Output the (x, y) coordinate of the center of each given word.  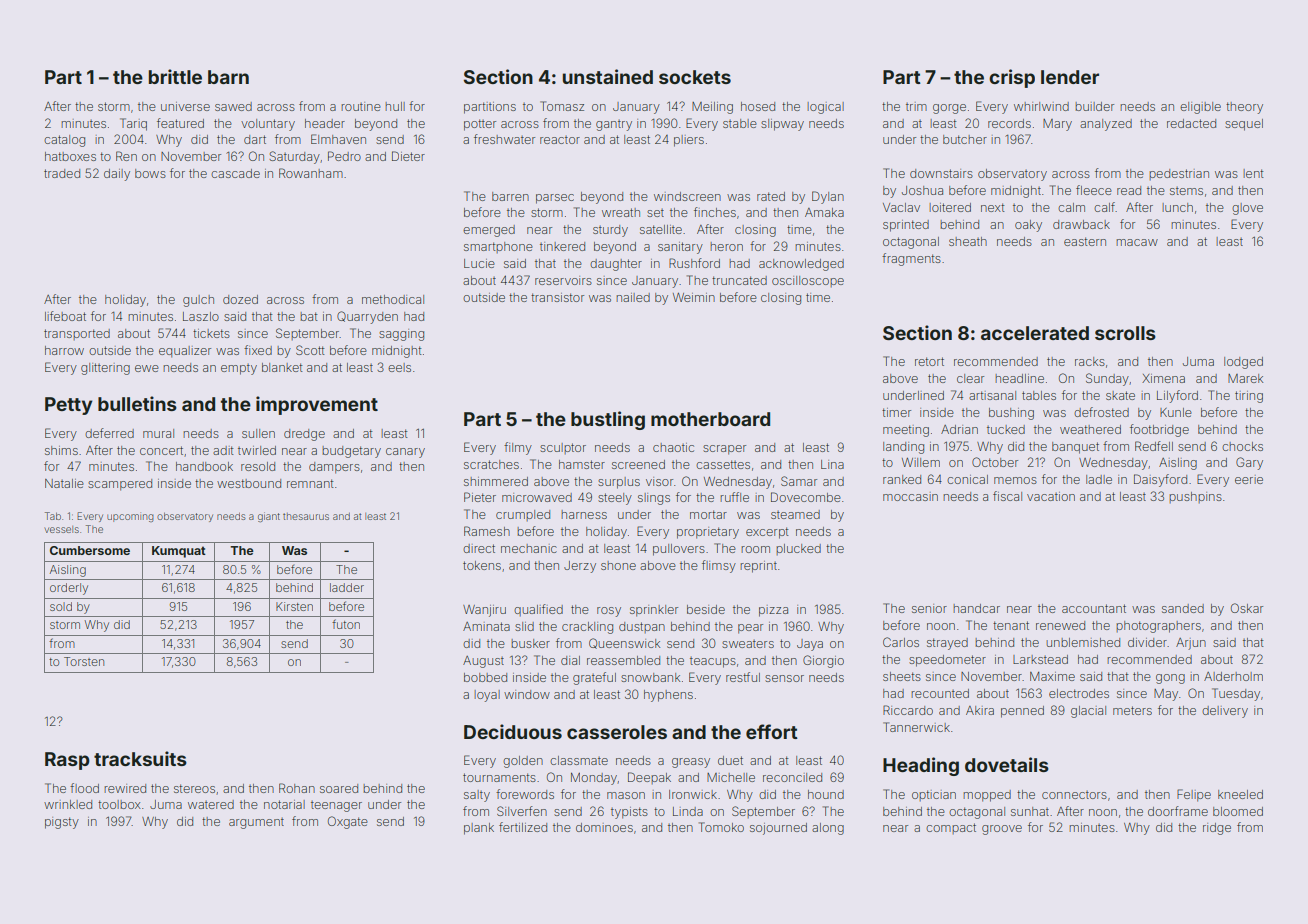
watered (211, 804)
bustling (608, 420)
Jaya (810, 645)
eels (399, 367)
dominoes (604, 827)
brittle (175, 76)
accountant (1094, 608)
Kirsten (294, 606)
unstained (608, 76)
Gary (1249, 463)
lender (1070, 77)
